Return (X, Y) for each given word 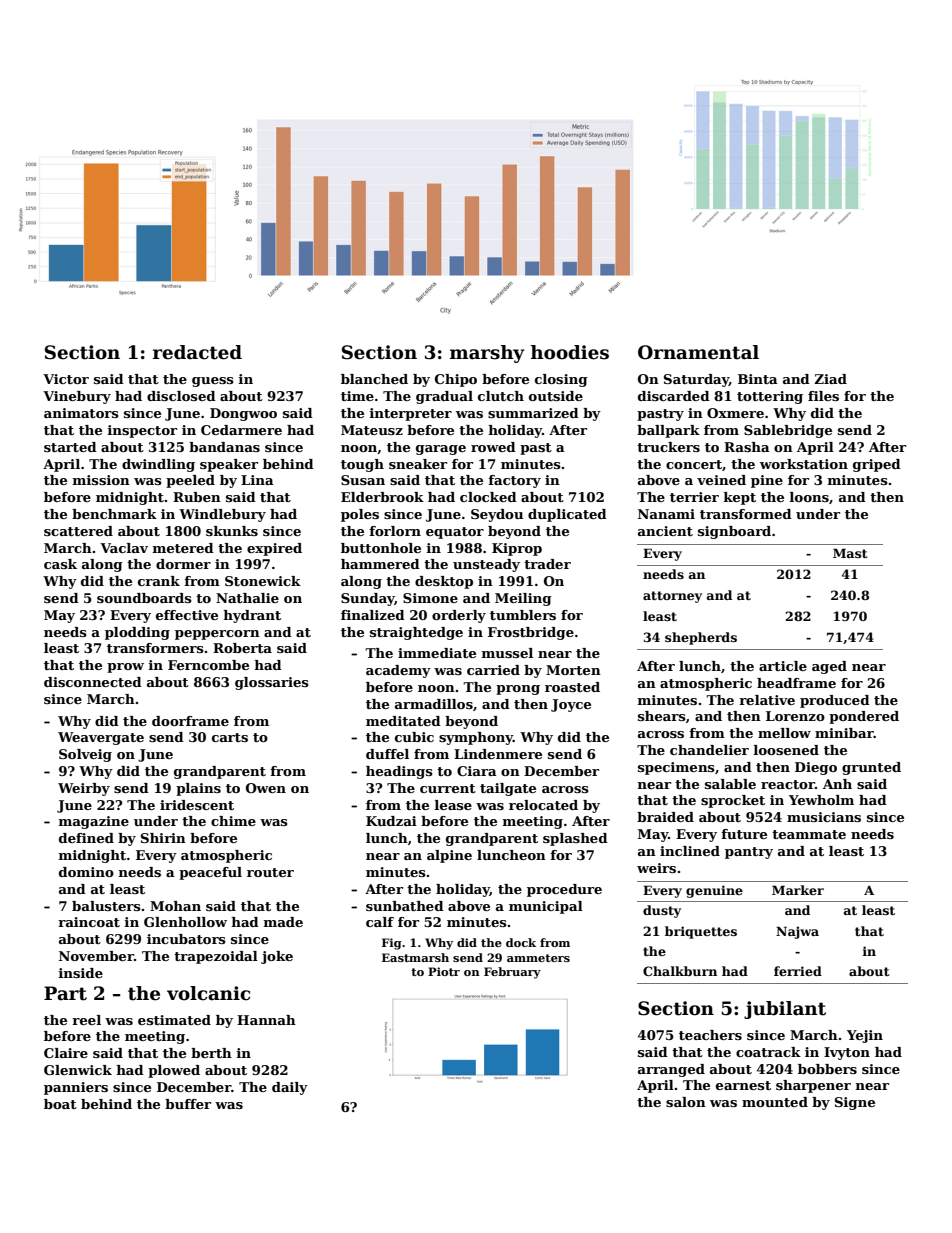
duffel (387, 754)
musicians (824, 817)
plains (198, 789)
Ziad (830, 379)
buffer (188, 1104)
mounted (775, 1102)
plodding (137, 633)
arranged (671, 1070)
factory (514, 481)
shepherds (701, 638)
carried (493, 670)
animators (81, 413)
